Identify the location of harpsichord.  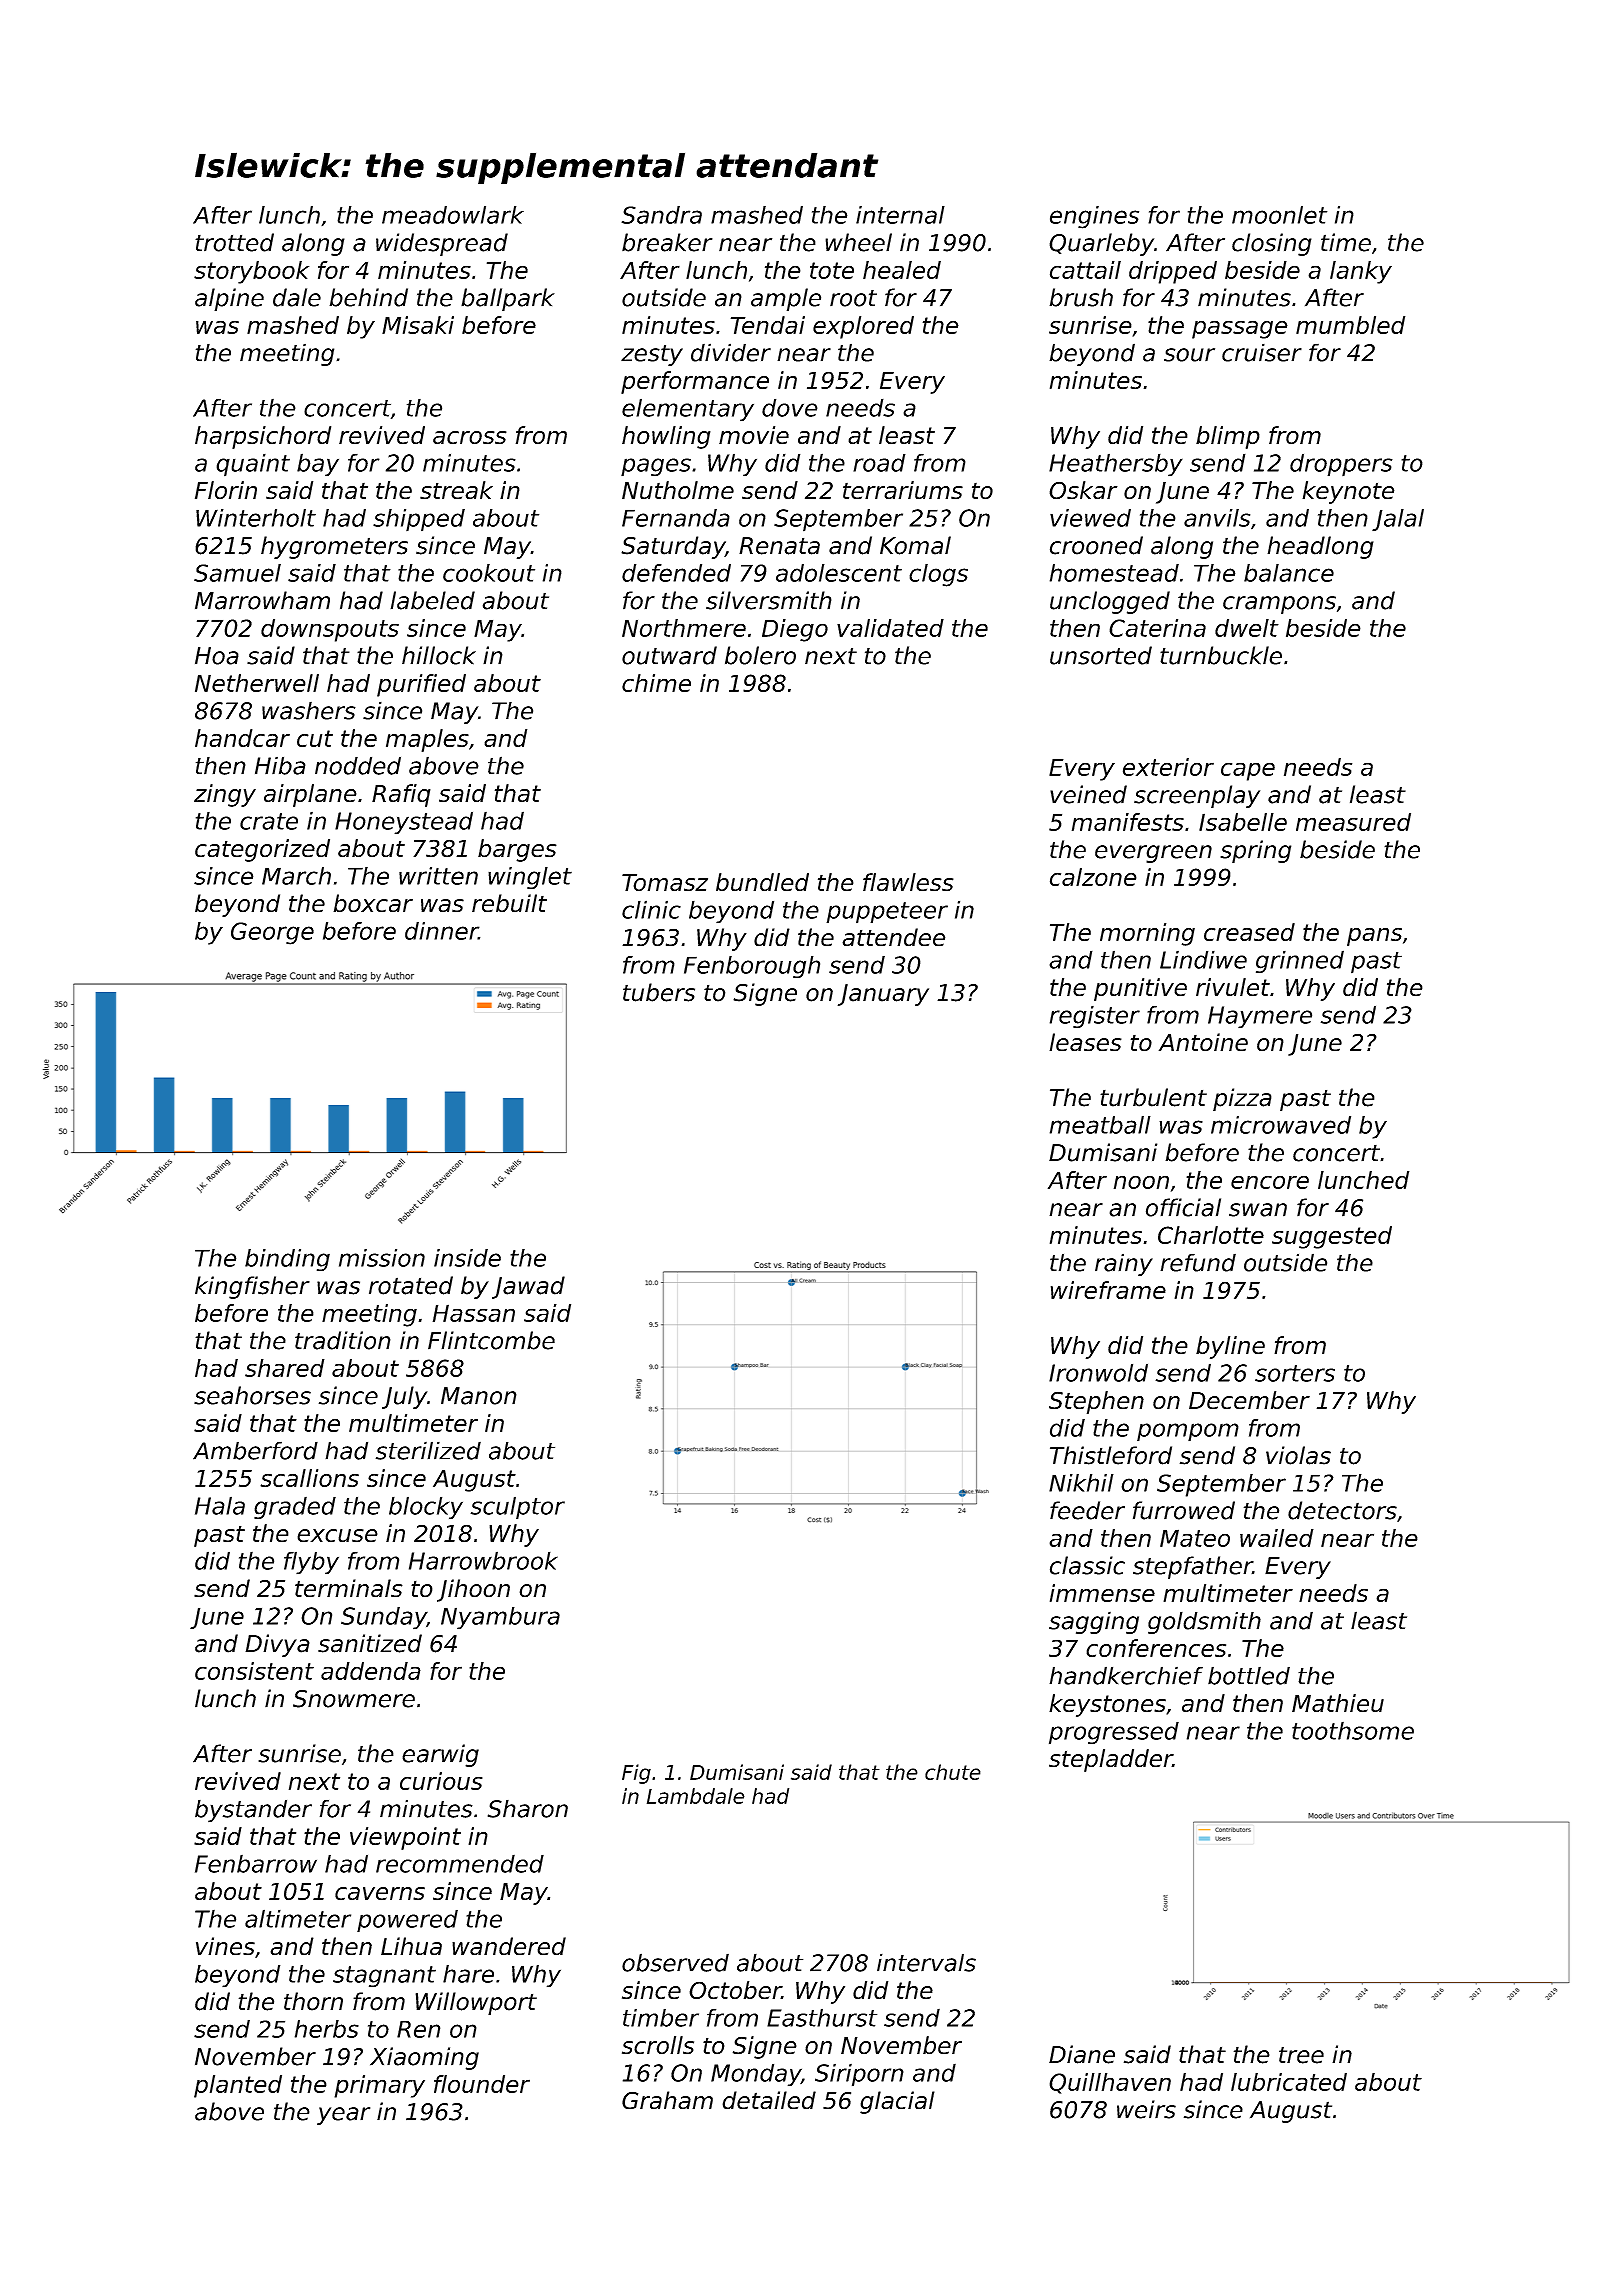
(263, 437).
